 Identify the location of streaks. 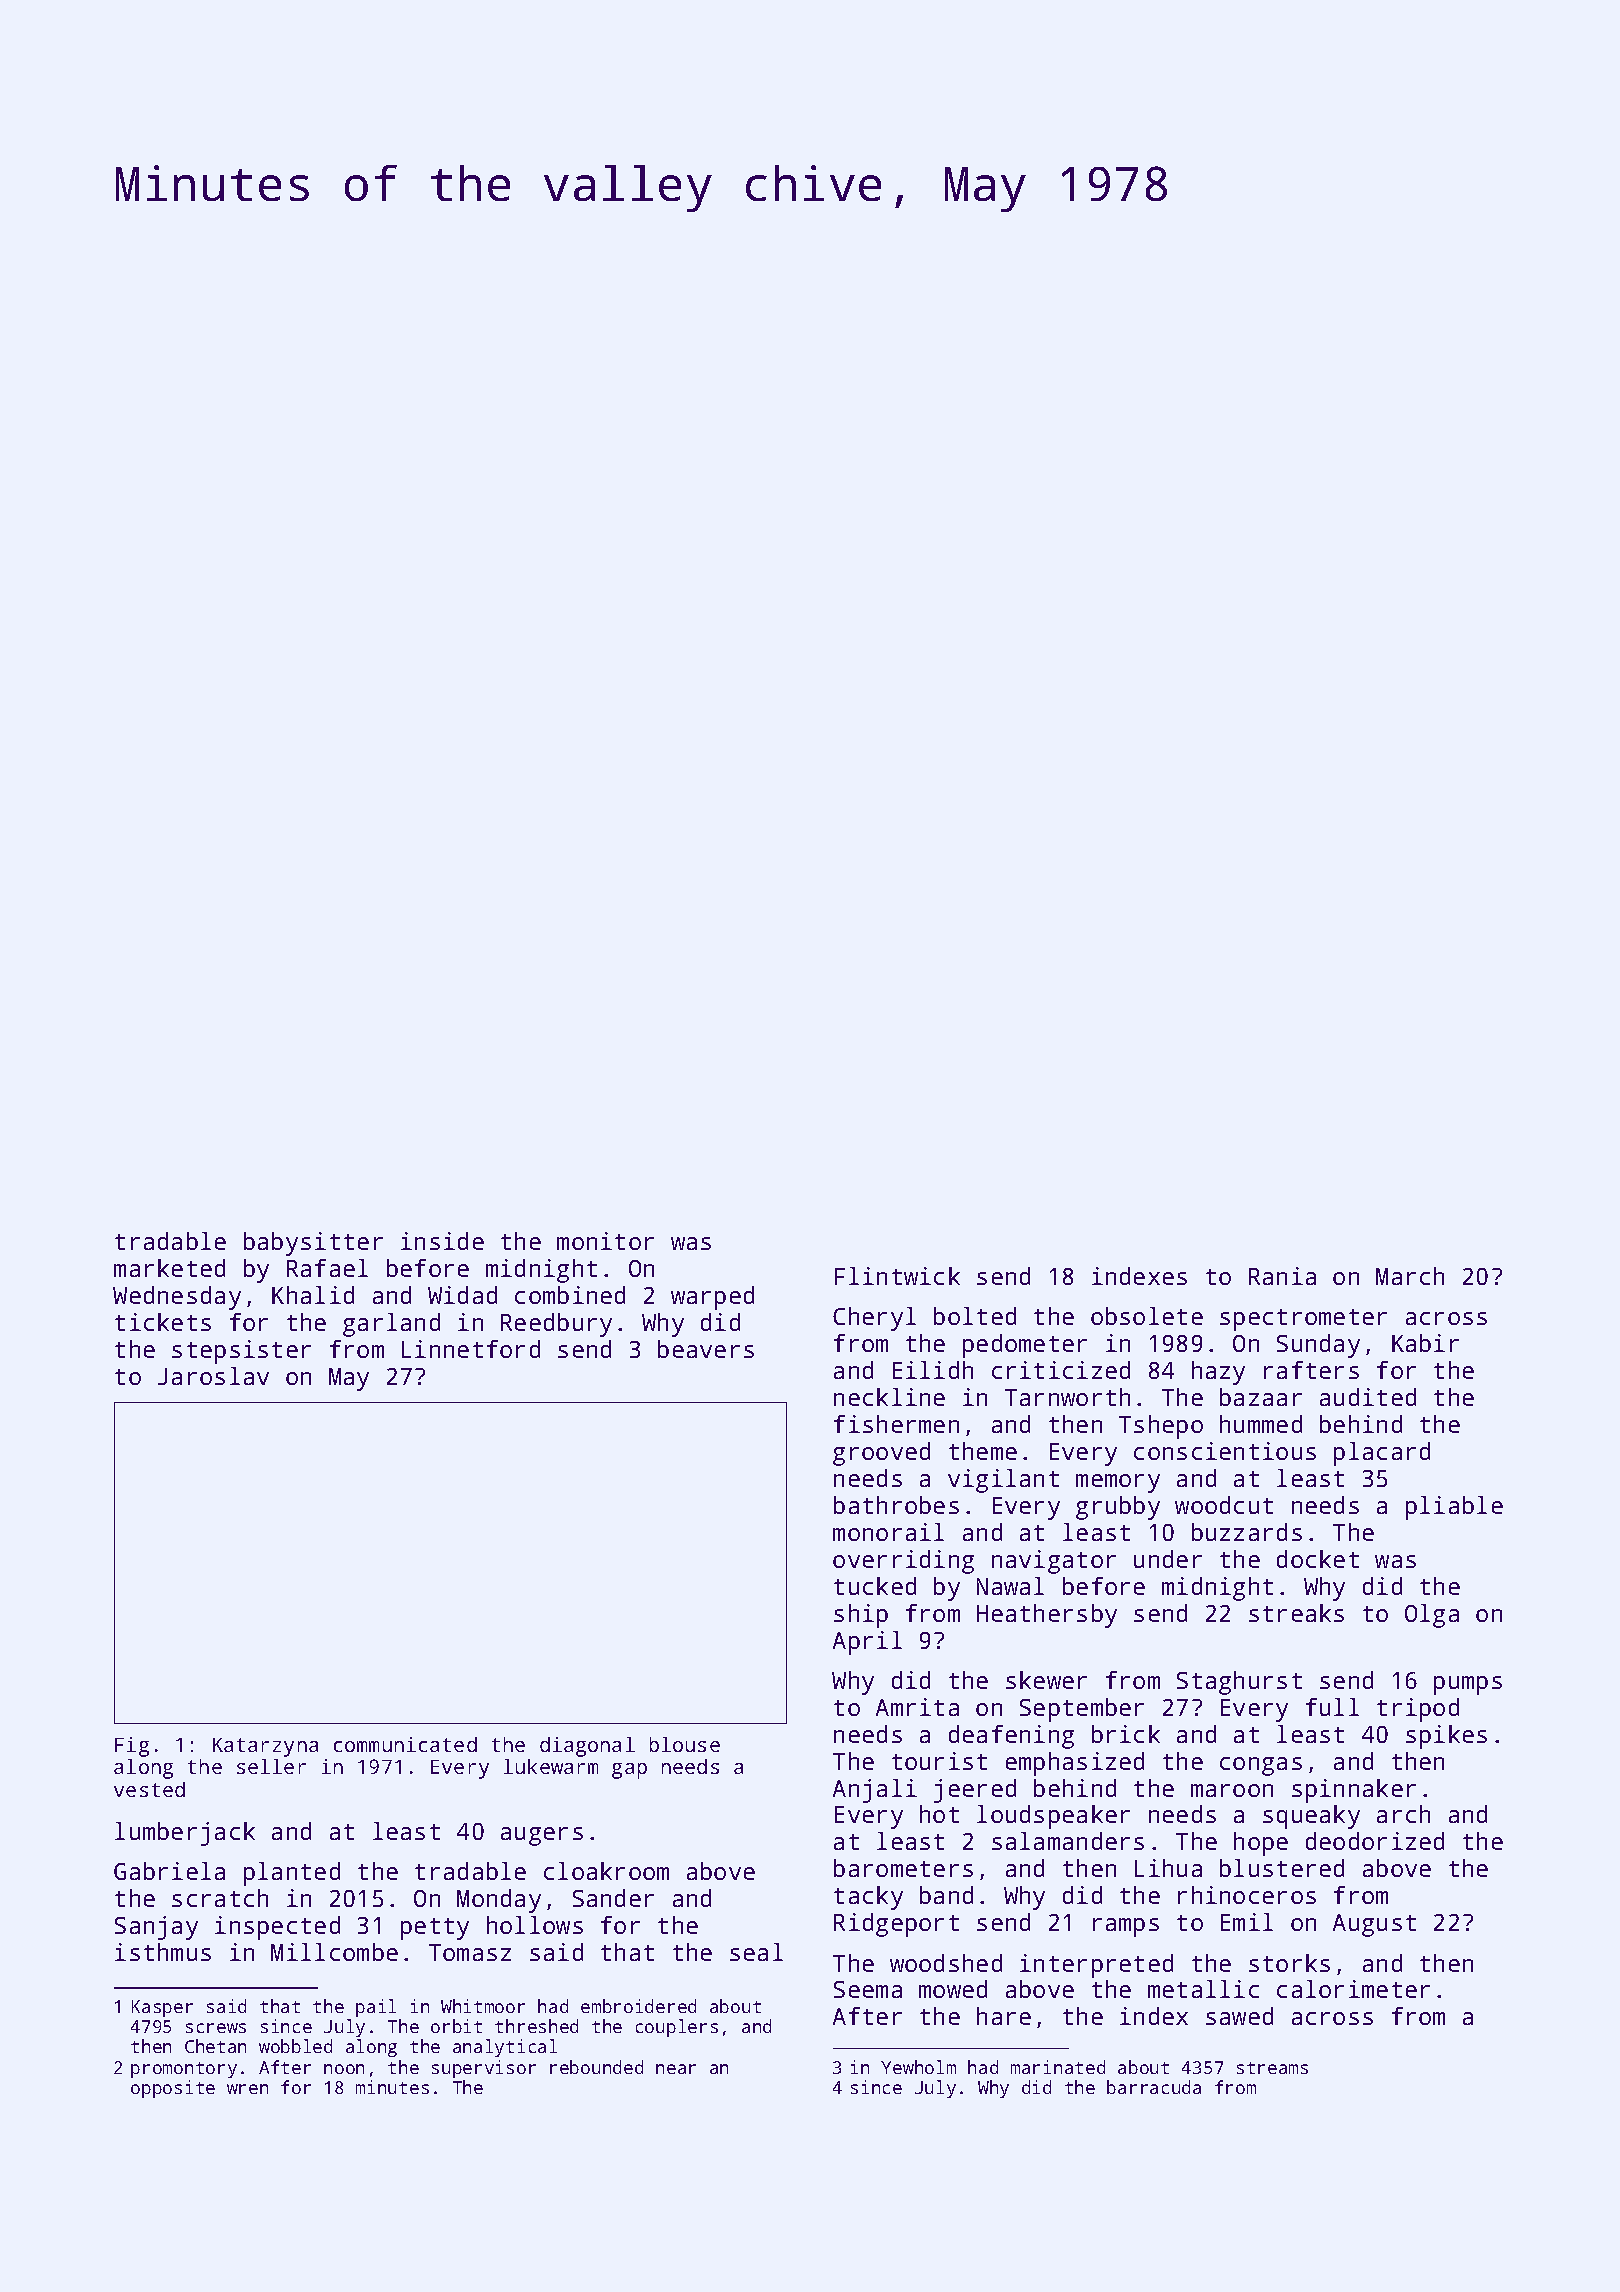
(1296, 1613).
